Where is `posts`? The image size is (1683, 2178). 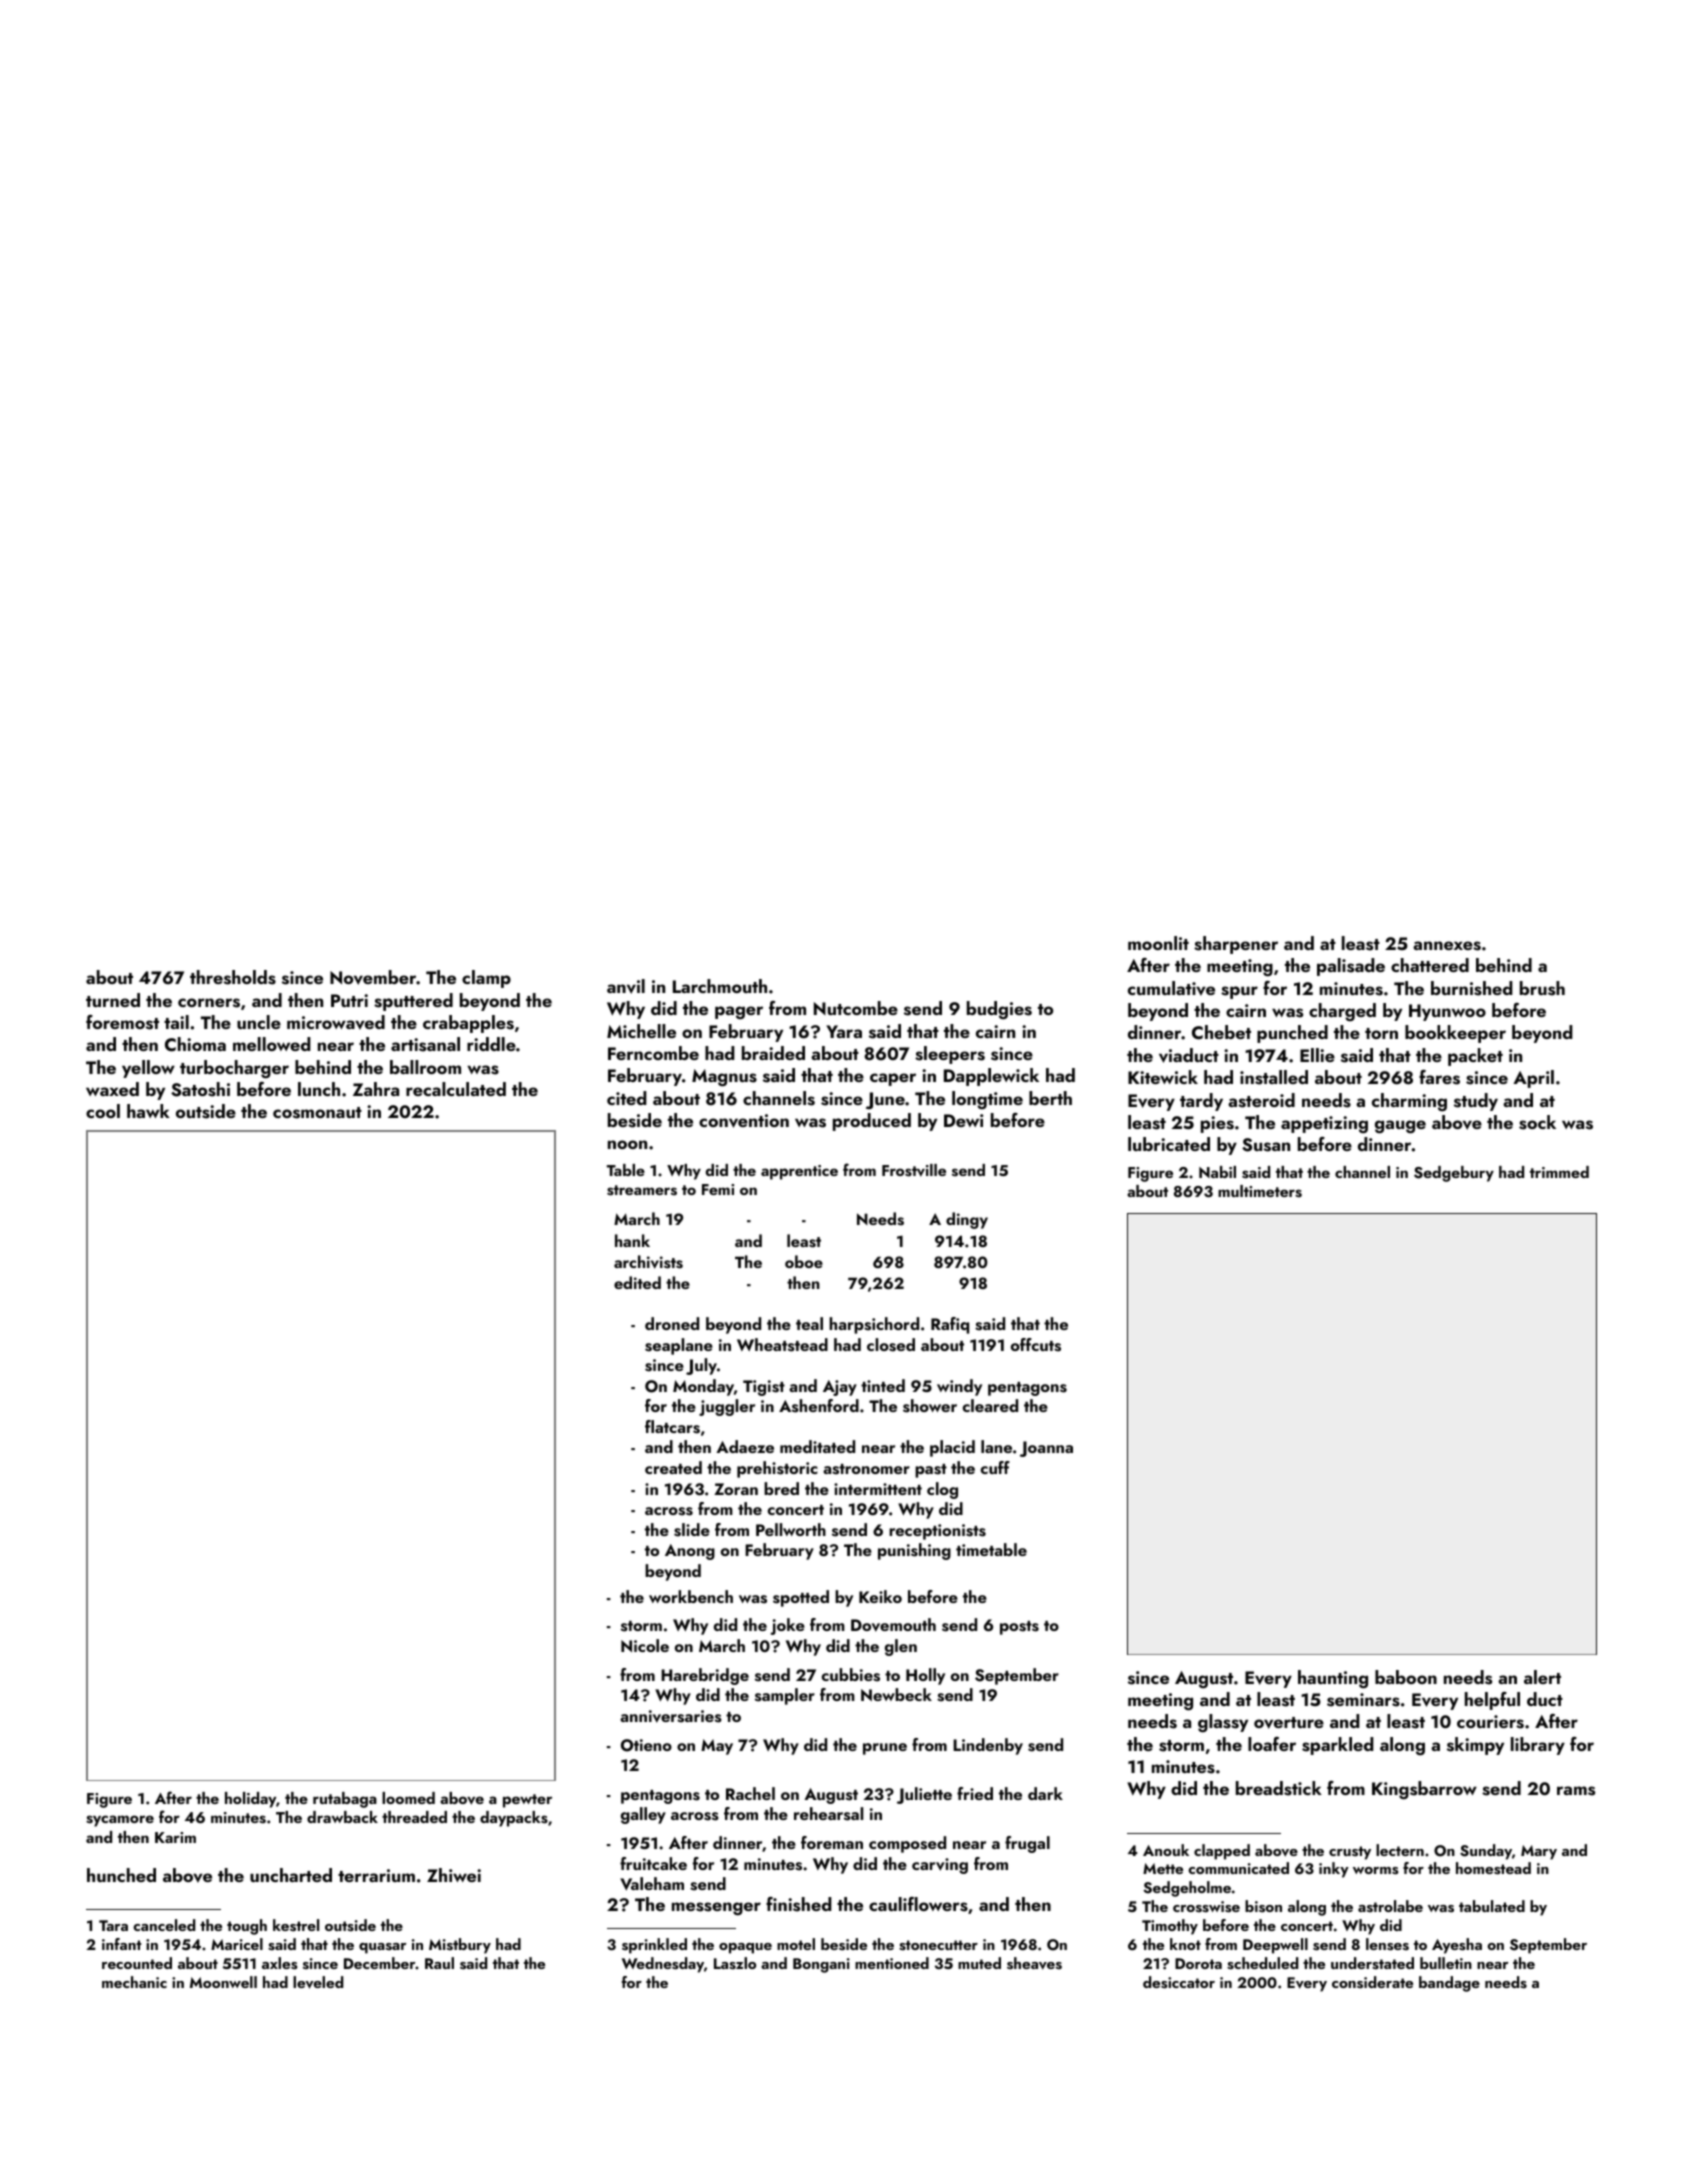 posts is located at coordinates (1019, 1628).
